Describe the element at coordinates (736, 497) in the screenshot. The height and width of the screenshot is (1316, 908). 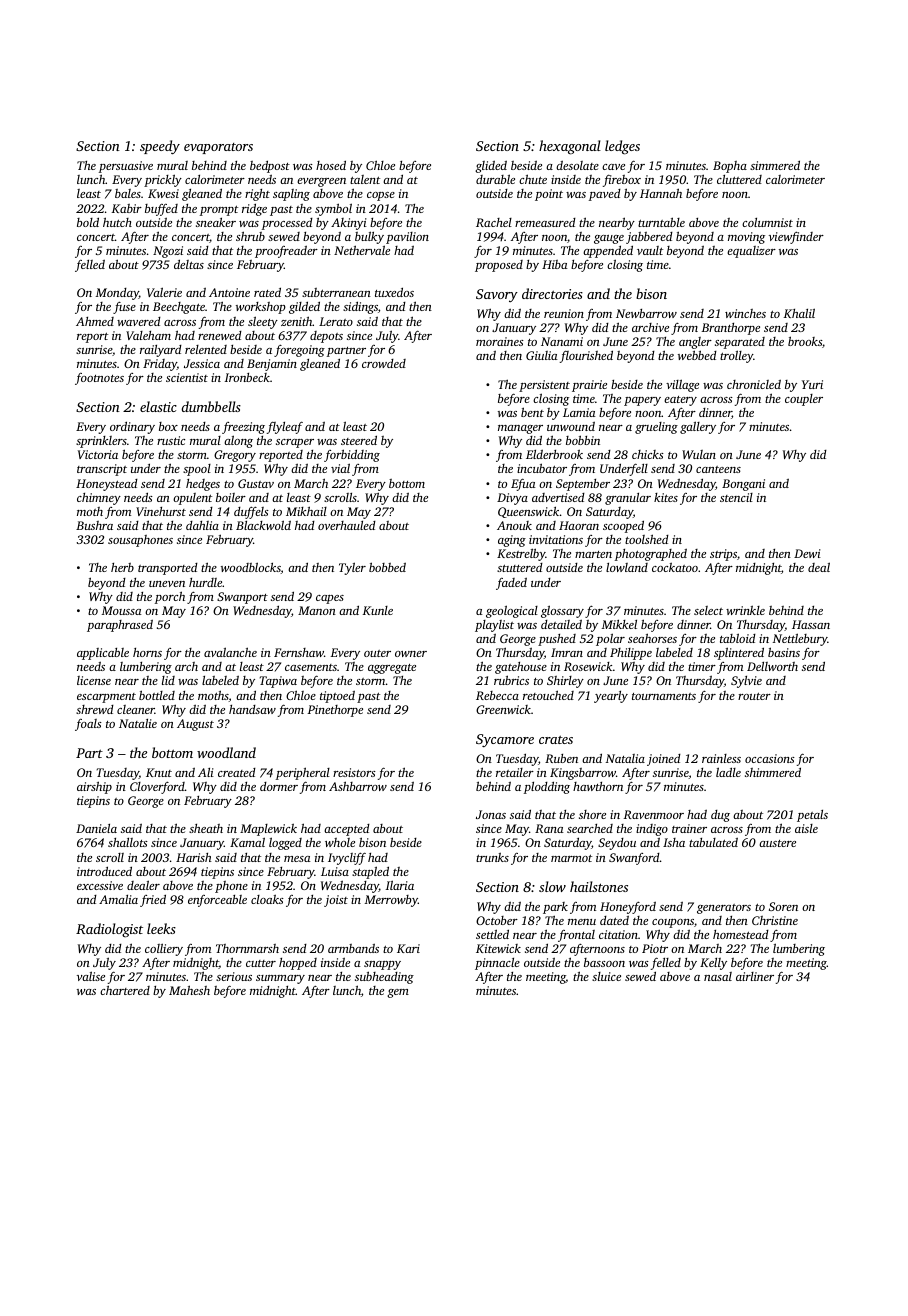
I see `stencil` at that location.
